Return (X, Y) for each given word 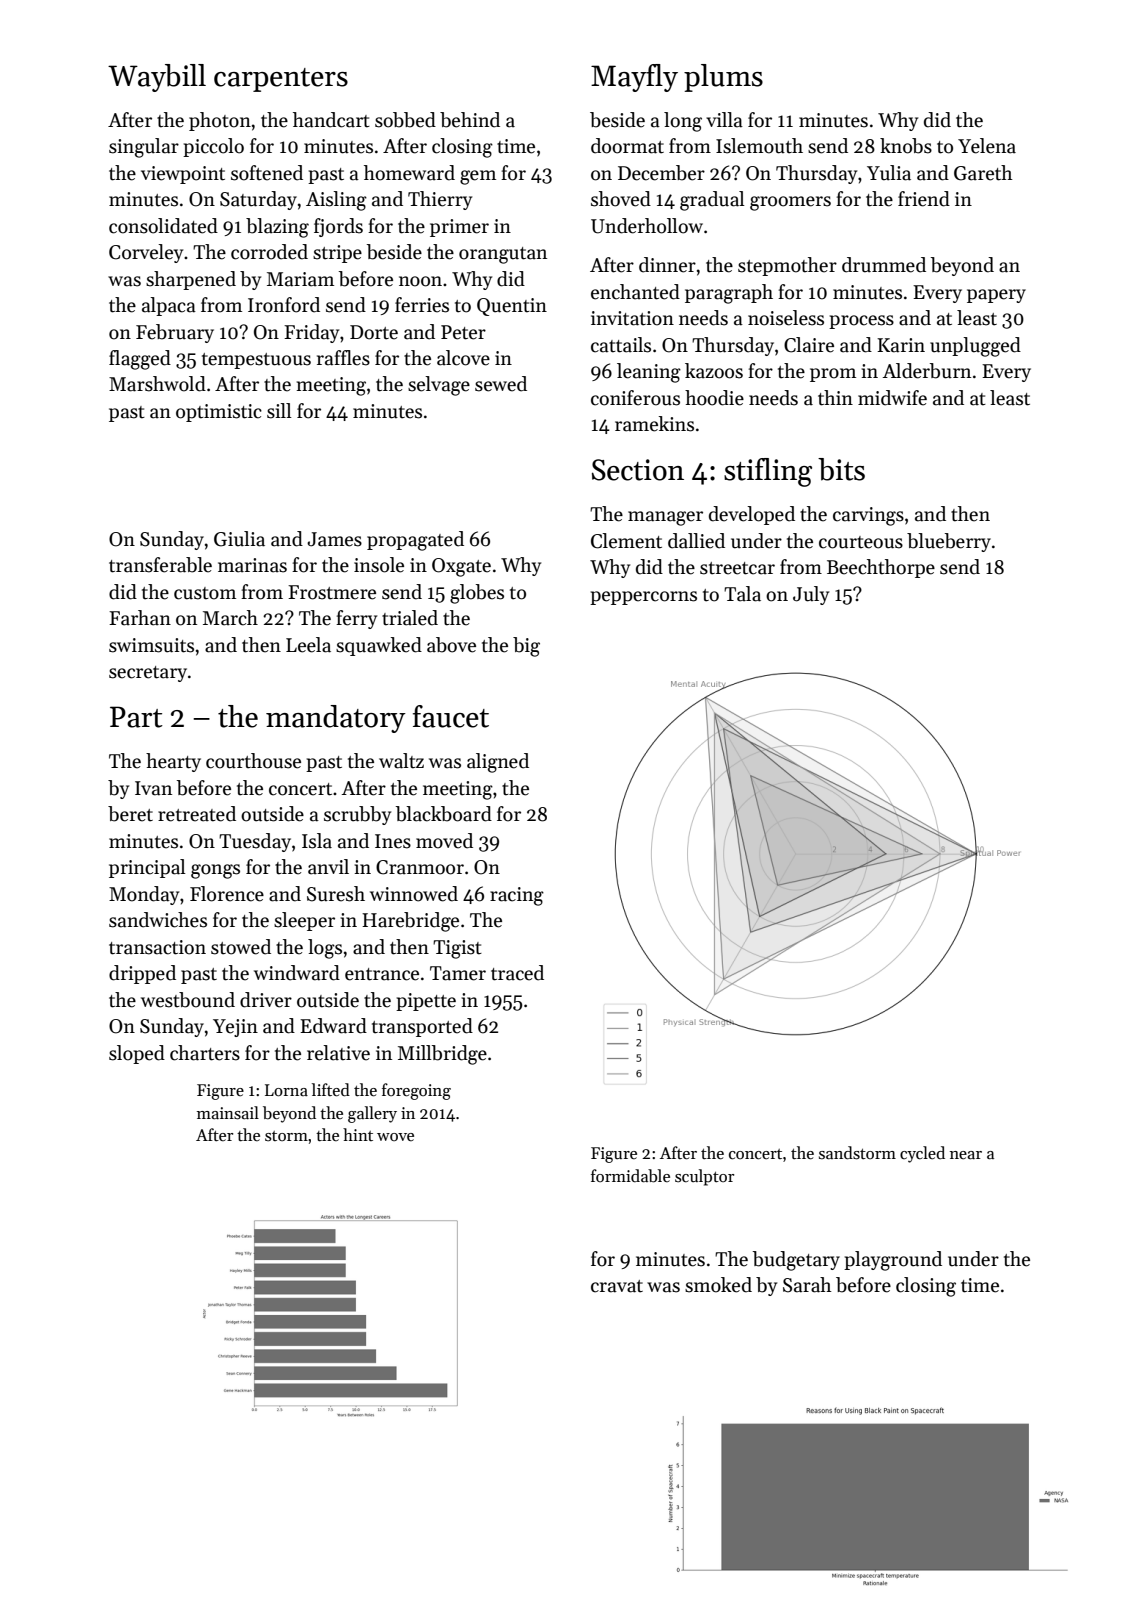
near (966, 1155)
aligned (498, 763)
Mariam (300, 279)
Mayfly (634, 78)
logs (325, 949)
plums (723, 78)
